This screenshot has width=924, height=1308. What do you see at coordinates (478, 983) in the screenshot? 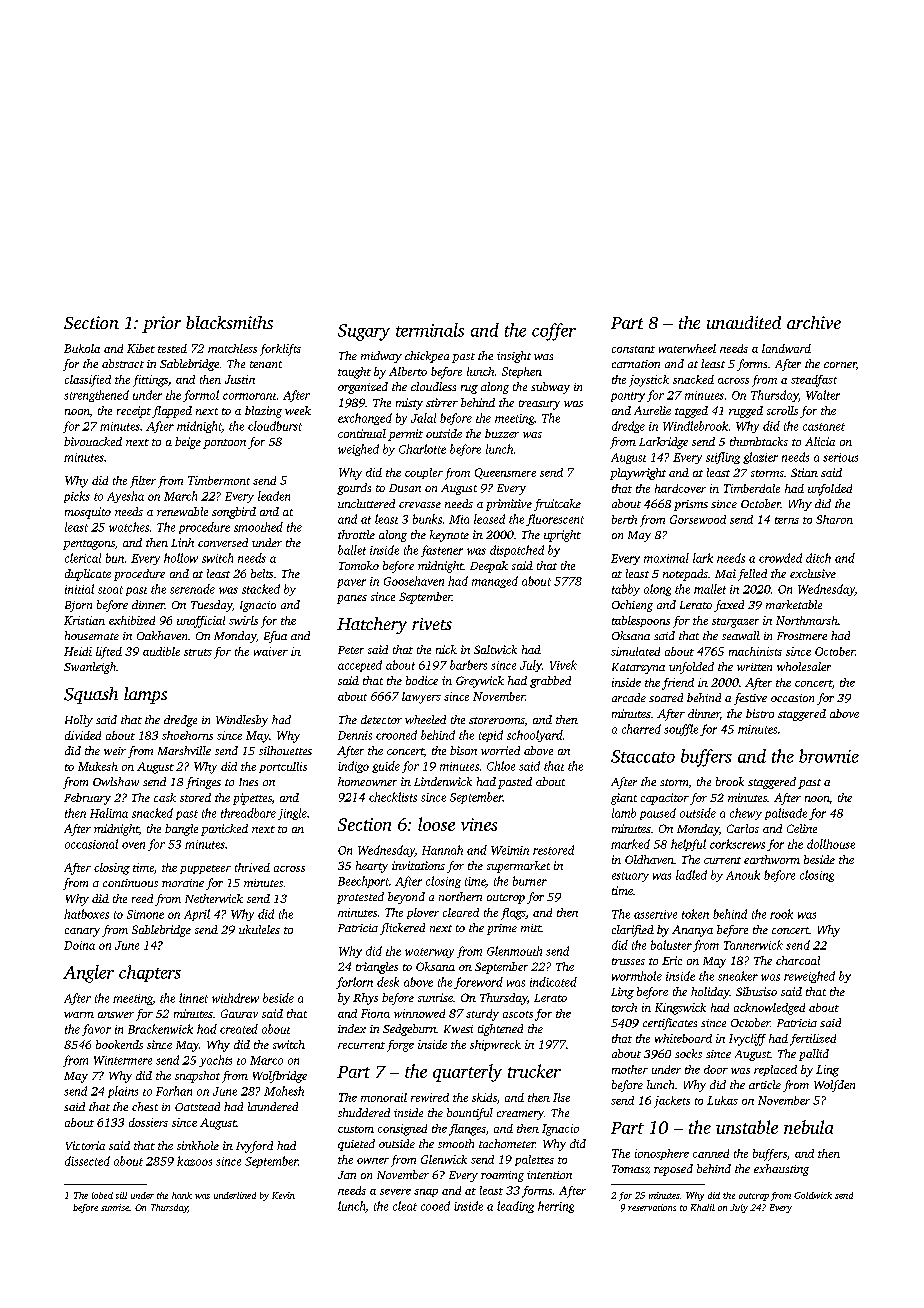
I see `foreword` at bounding box center [478, 983].
